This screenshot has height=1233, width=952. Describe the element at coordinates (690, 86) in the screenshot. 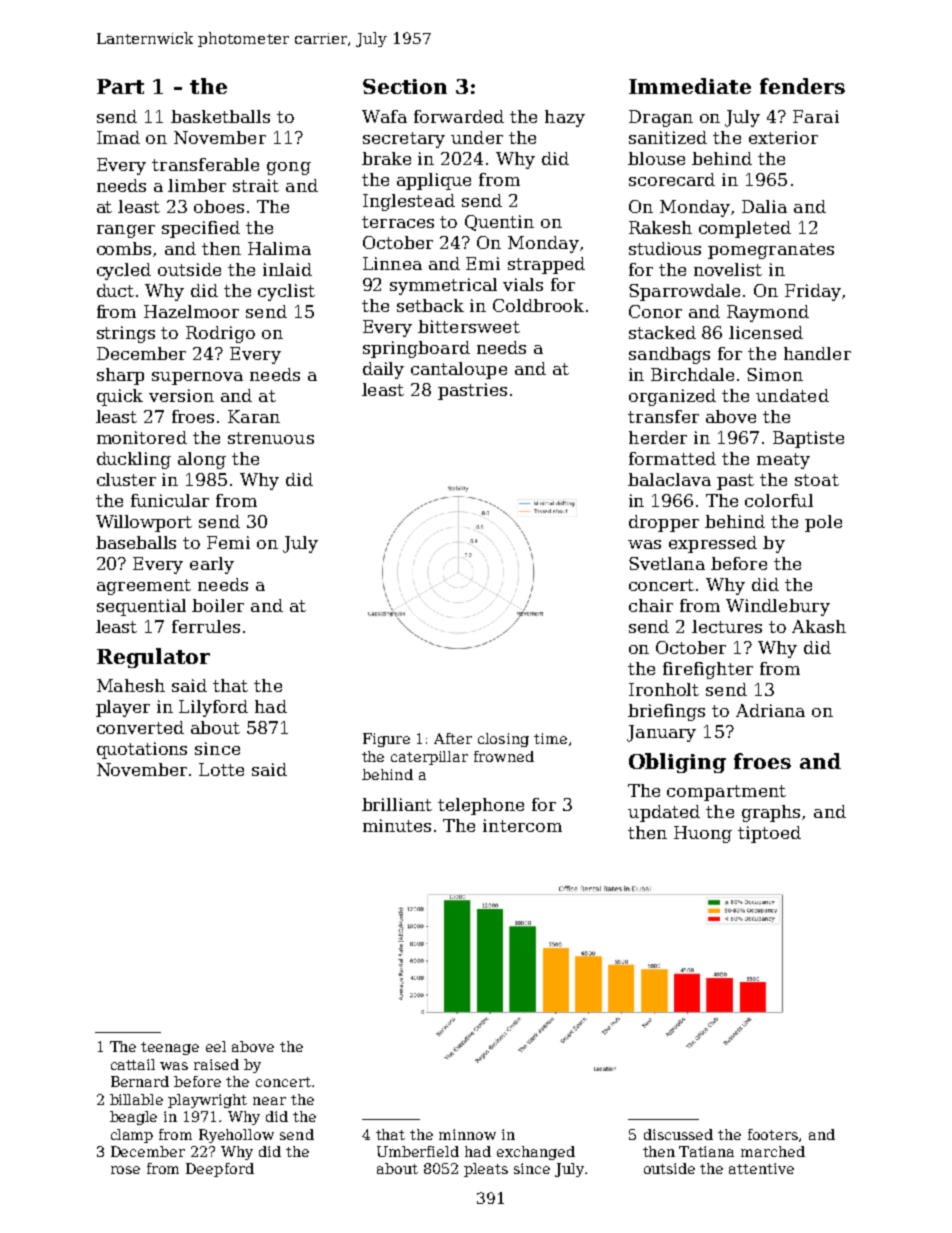

I see `Immediate` at that location.
